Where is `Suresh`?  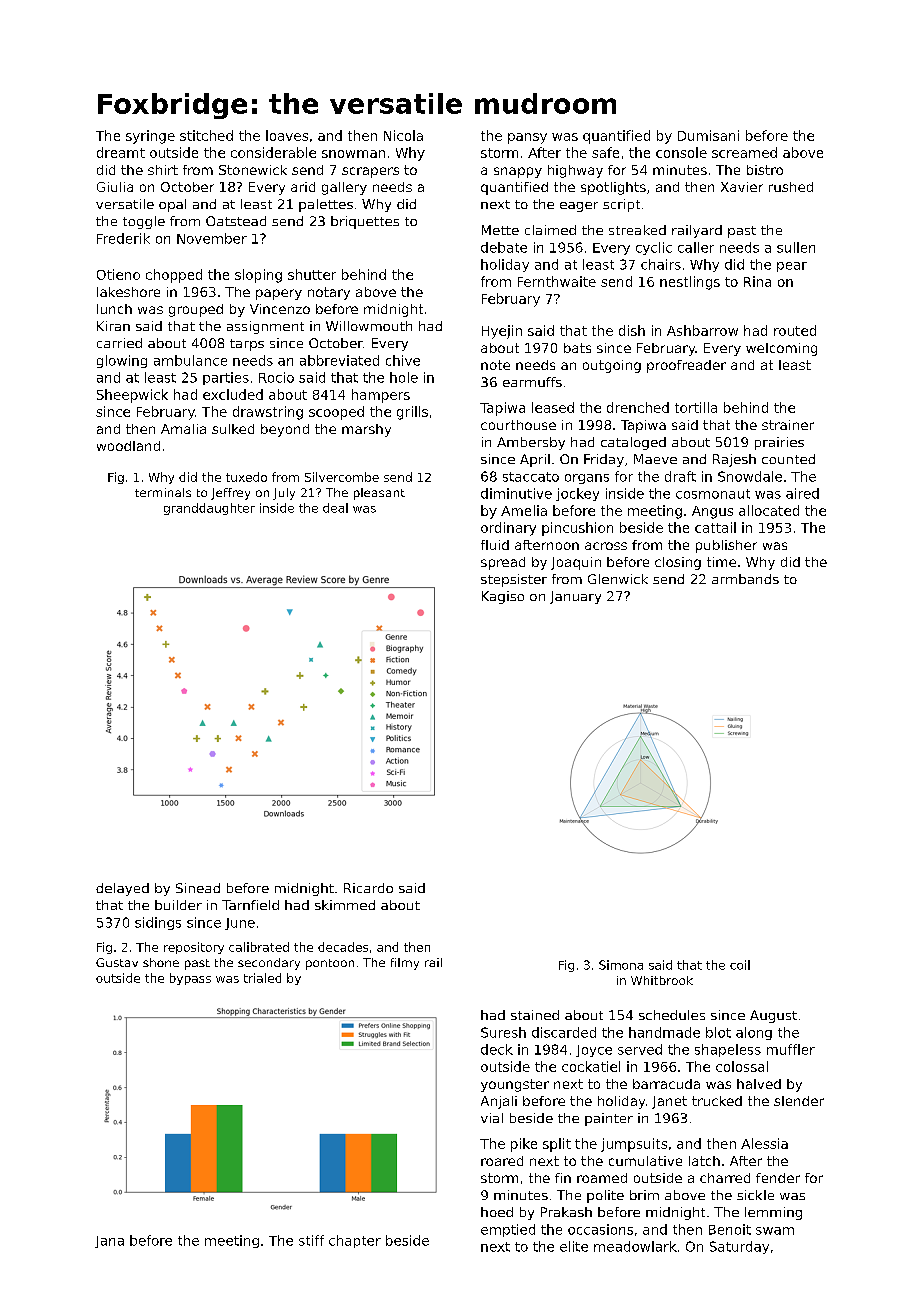 Suresh is located at coordinates (503, 1032).
